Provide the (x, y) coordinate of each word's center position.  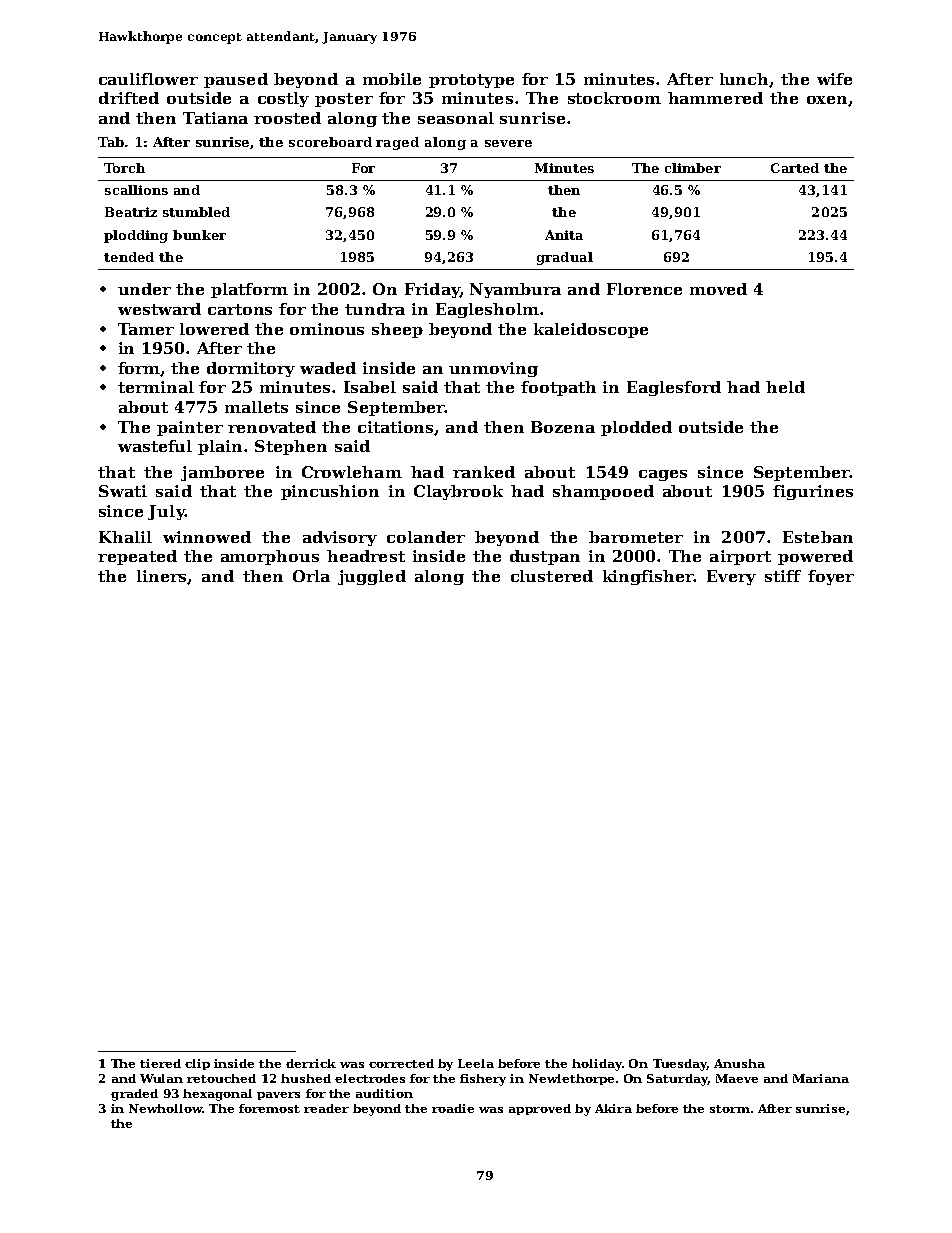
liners (161, 576)
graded (134, 1095)
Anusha (739, 1063)
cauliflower (148, 79)
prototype (471, 81)
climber (693, 168)
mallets (256, 407)
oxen (827, 100)
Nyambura (515, 290)
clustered (552, 576)
